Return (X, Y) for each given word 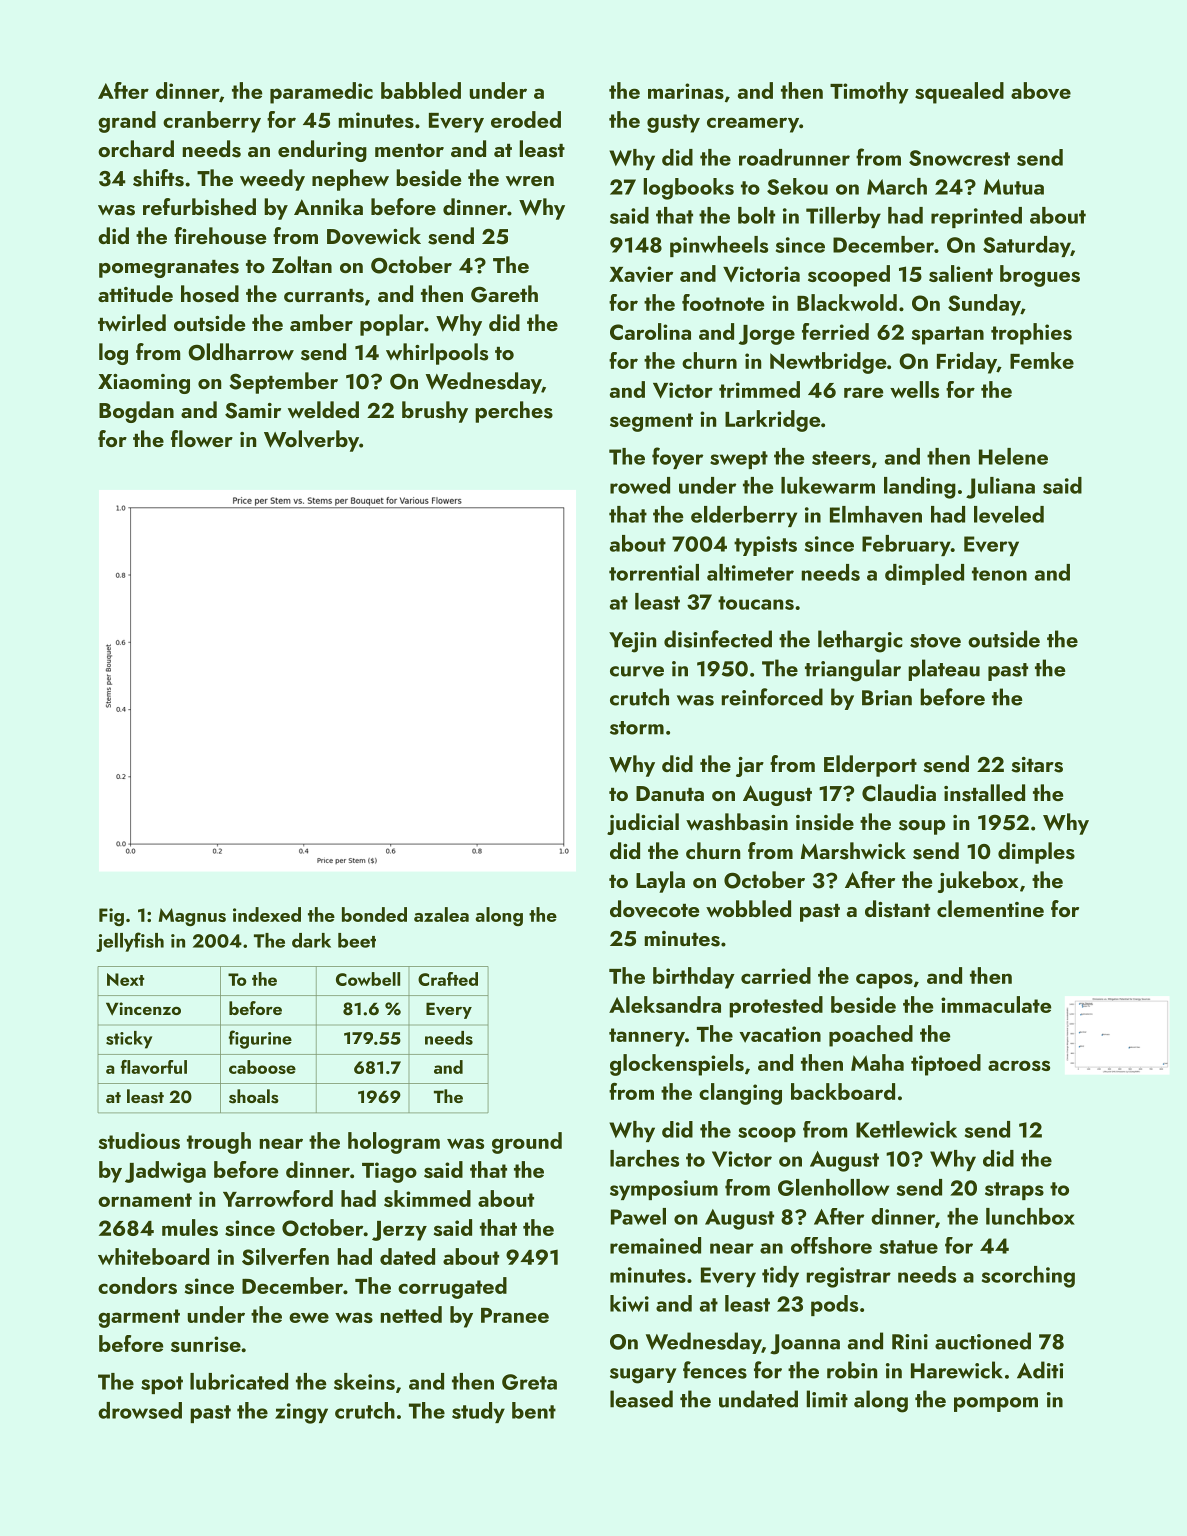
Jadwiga (165, 1172)
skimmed (427, 1198)
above (1041, 91)
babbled (421, 90)
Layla (660, 882)
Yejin (632, 642)
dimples (1036, 853)
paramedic (321, 93)
